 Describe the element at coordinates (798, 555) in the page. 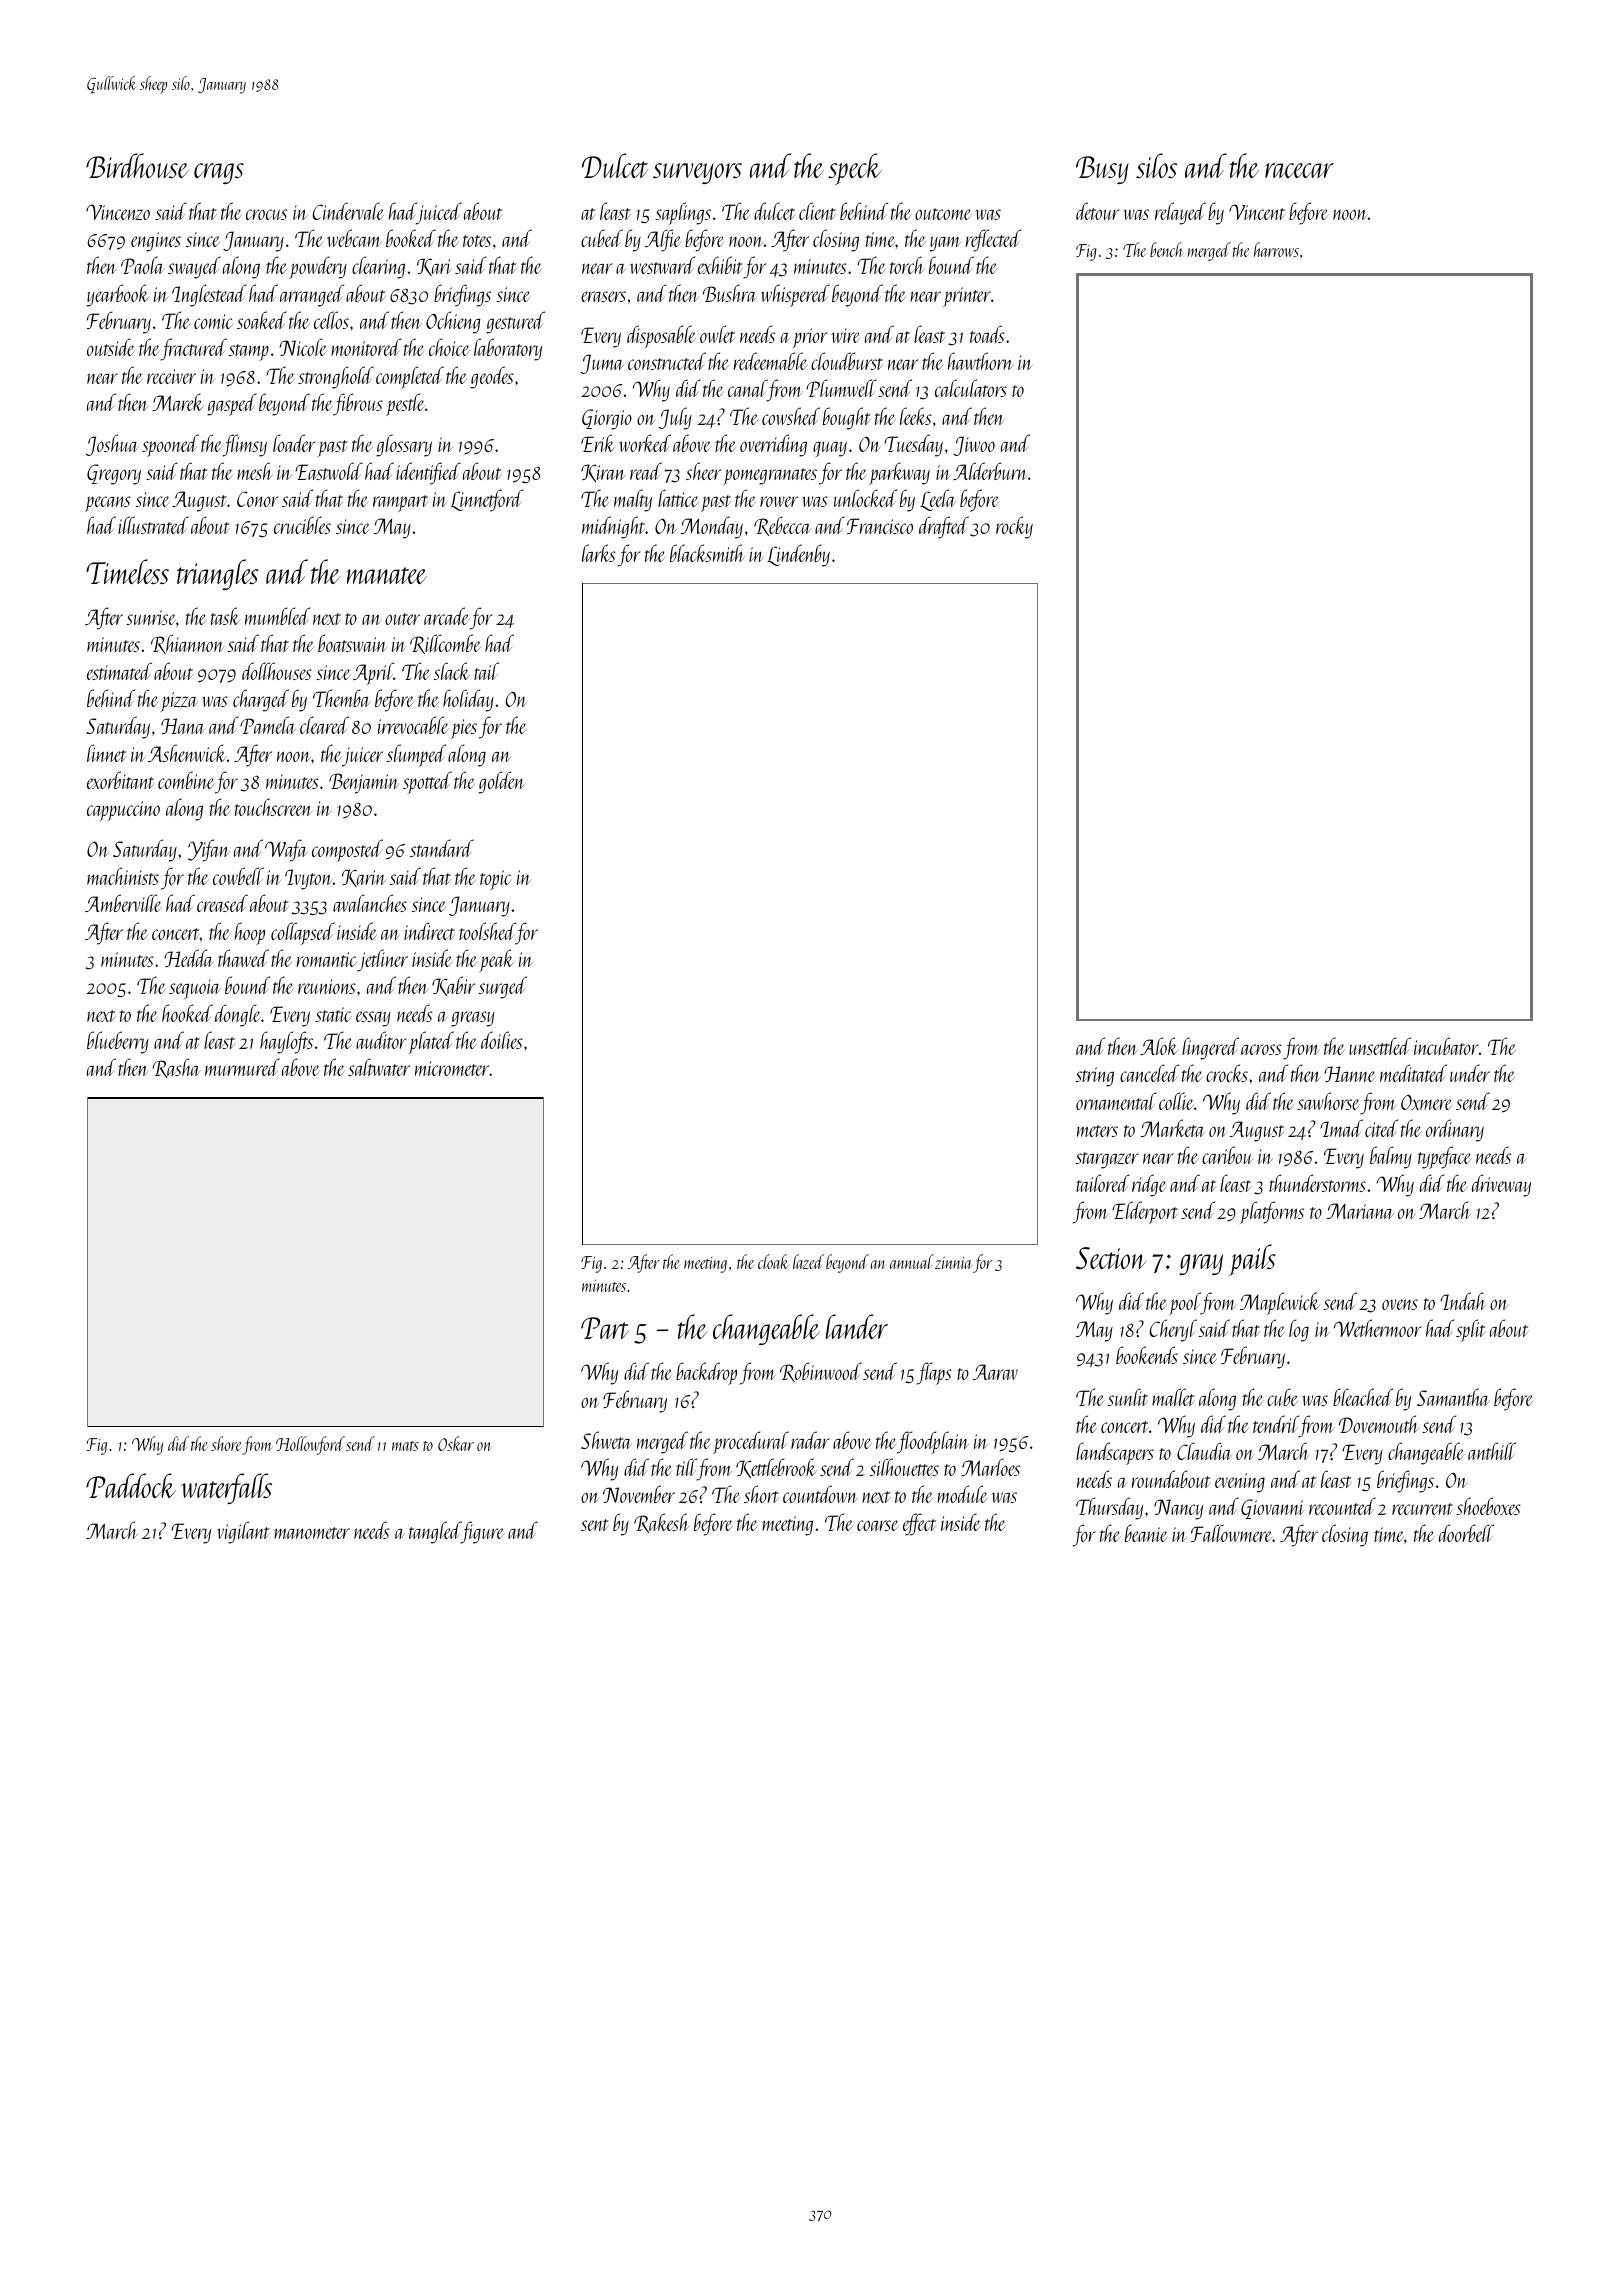

I see `Lindenby` at that location.
